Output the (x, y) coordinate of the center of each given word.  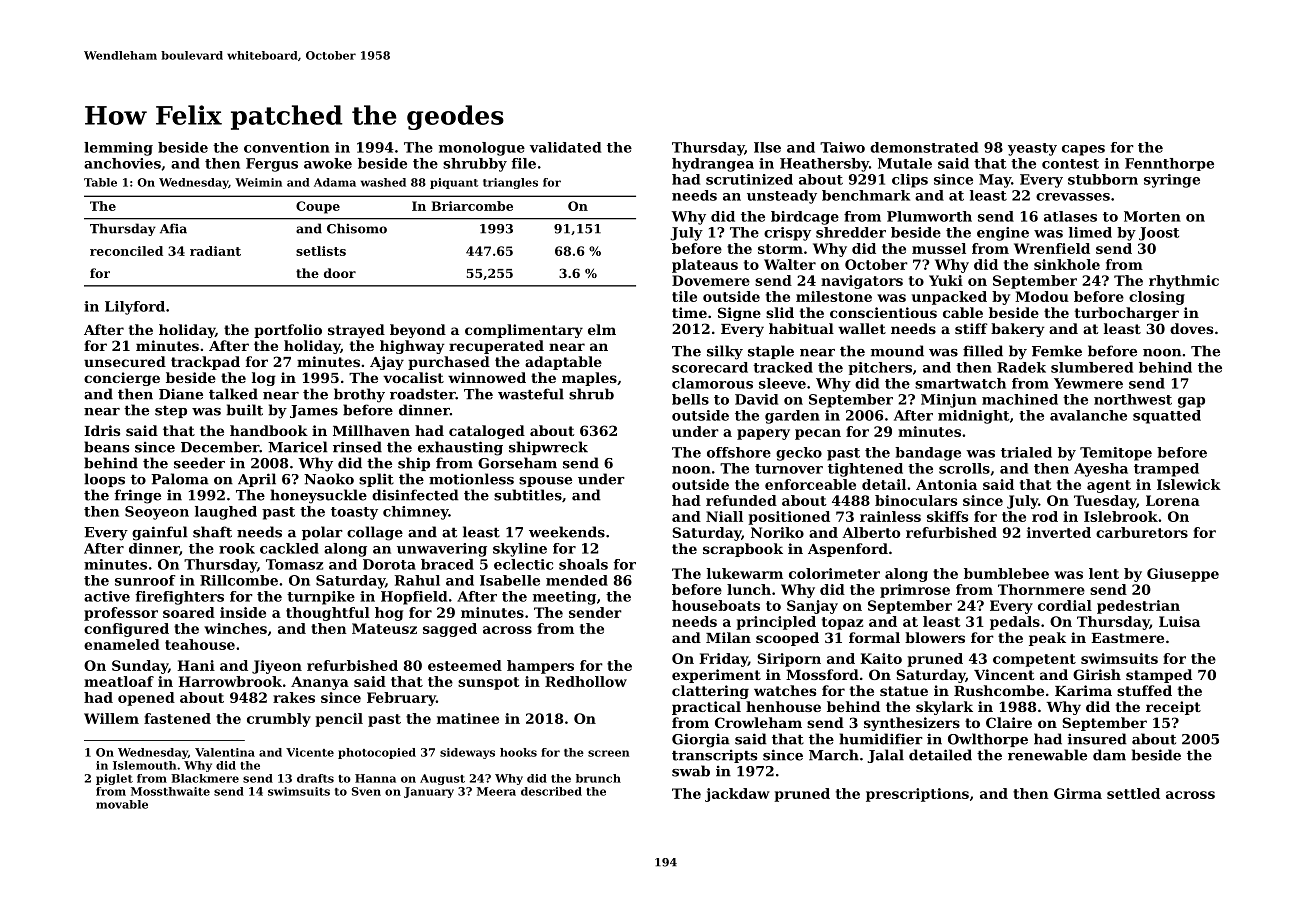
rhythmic (1184, 282)
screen (608, 753)
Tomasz (294, 564)
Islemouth (144, 765)
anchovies (122, 163)
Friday (723, 660)
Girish (1097, 674)
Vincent (1004, 674)
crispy (787, 234)
